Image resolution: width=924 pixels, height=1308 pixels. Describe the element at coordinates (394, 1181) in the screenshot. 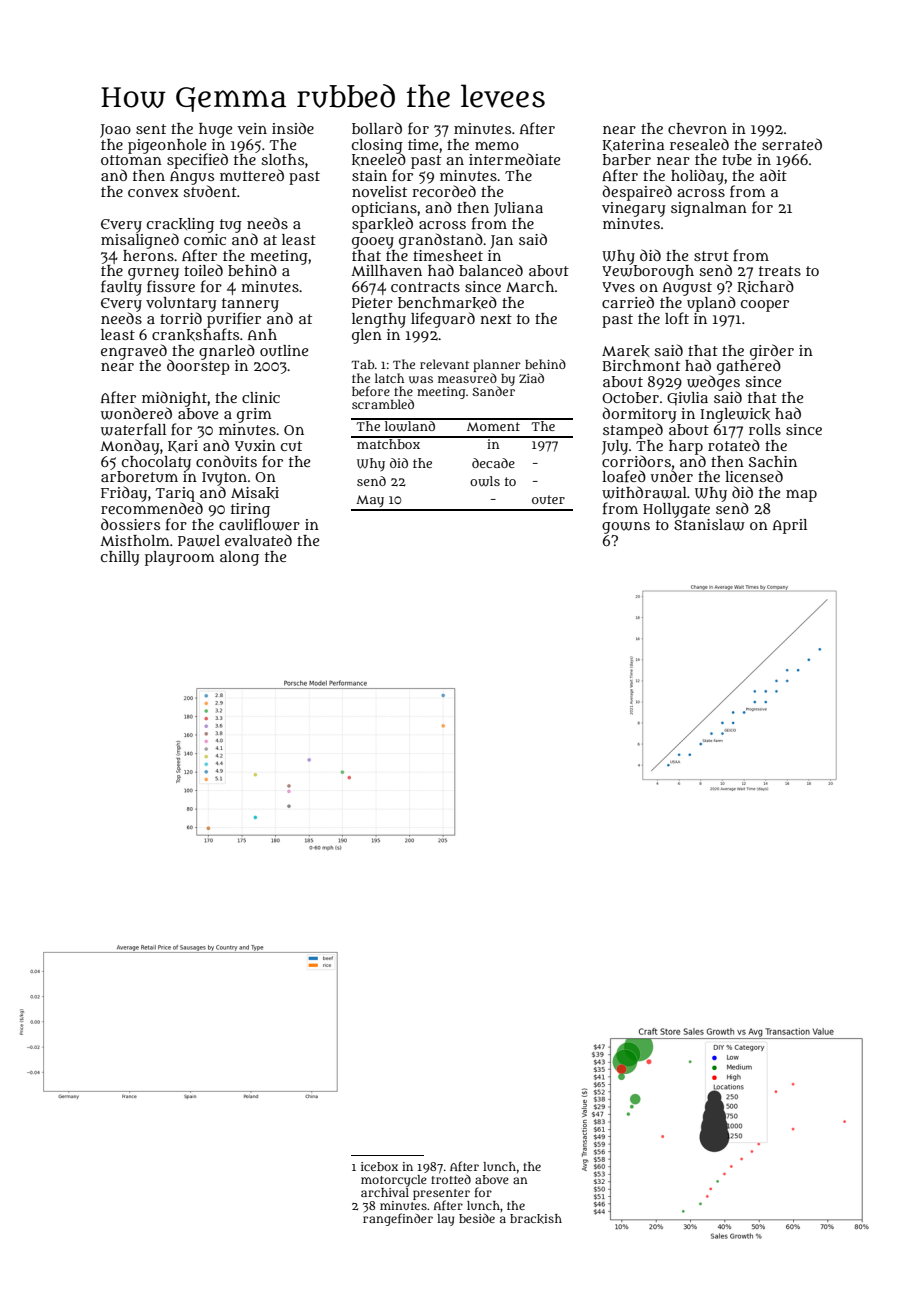

I see `motorcycle` at that location.
